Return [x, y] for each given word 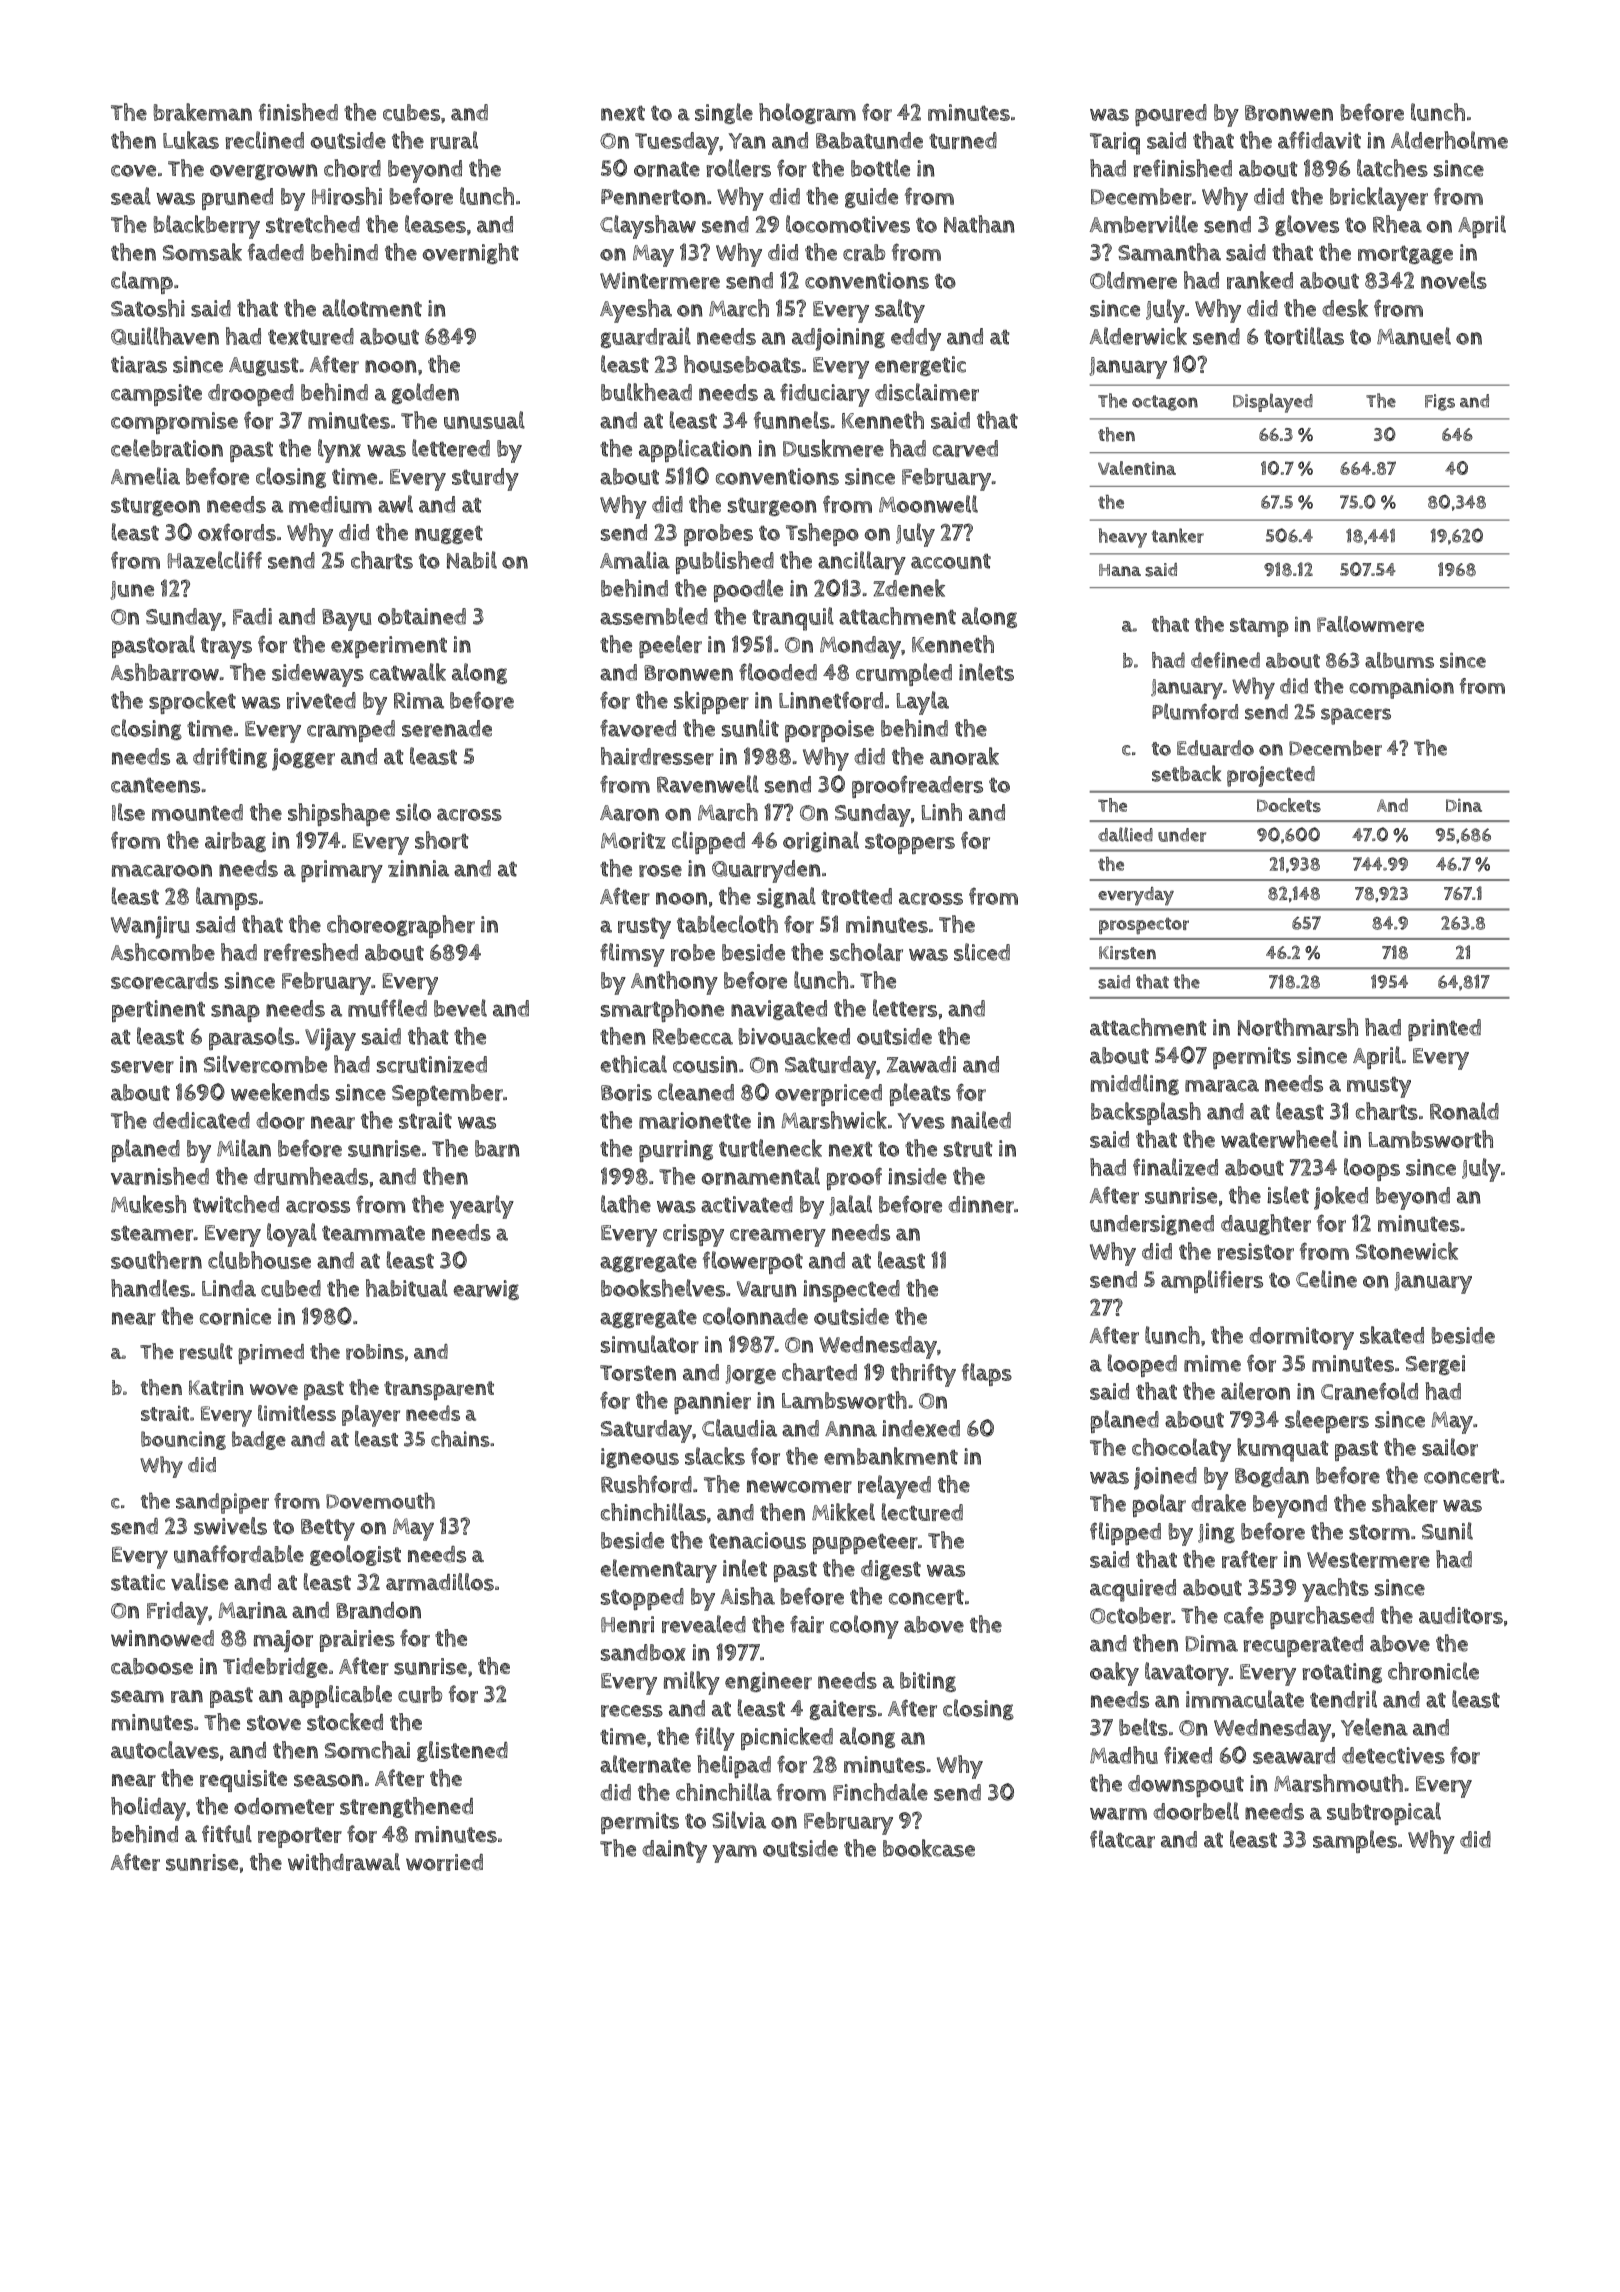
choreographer [401, 926]
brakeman [202, 112]
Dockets [1289, 805]
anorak [964, 756]
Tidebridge [275, 1668]
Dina [1464, 805]
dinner [981, 1204]
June [132, 590]
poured [1171, 115]
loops [1372, 1169]
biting [928, 1682]
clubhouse [259, 1260]
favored [638, 728]
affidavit [1319, 140]
